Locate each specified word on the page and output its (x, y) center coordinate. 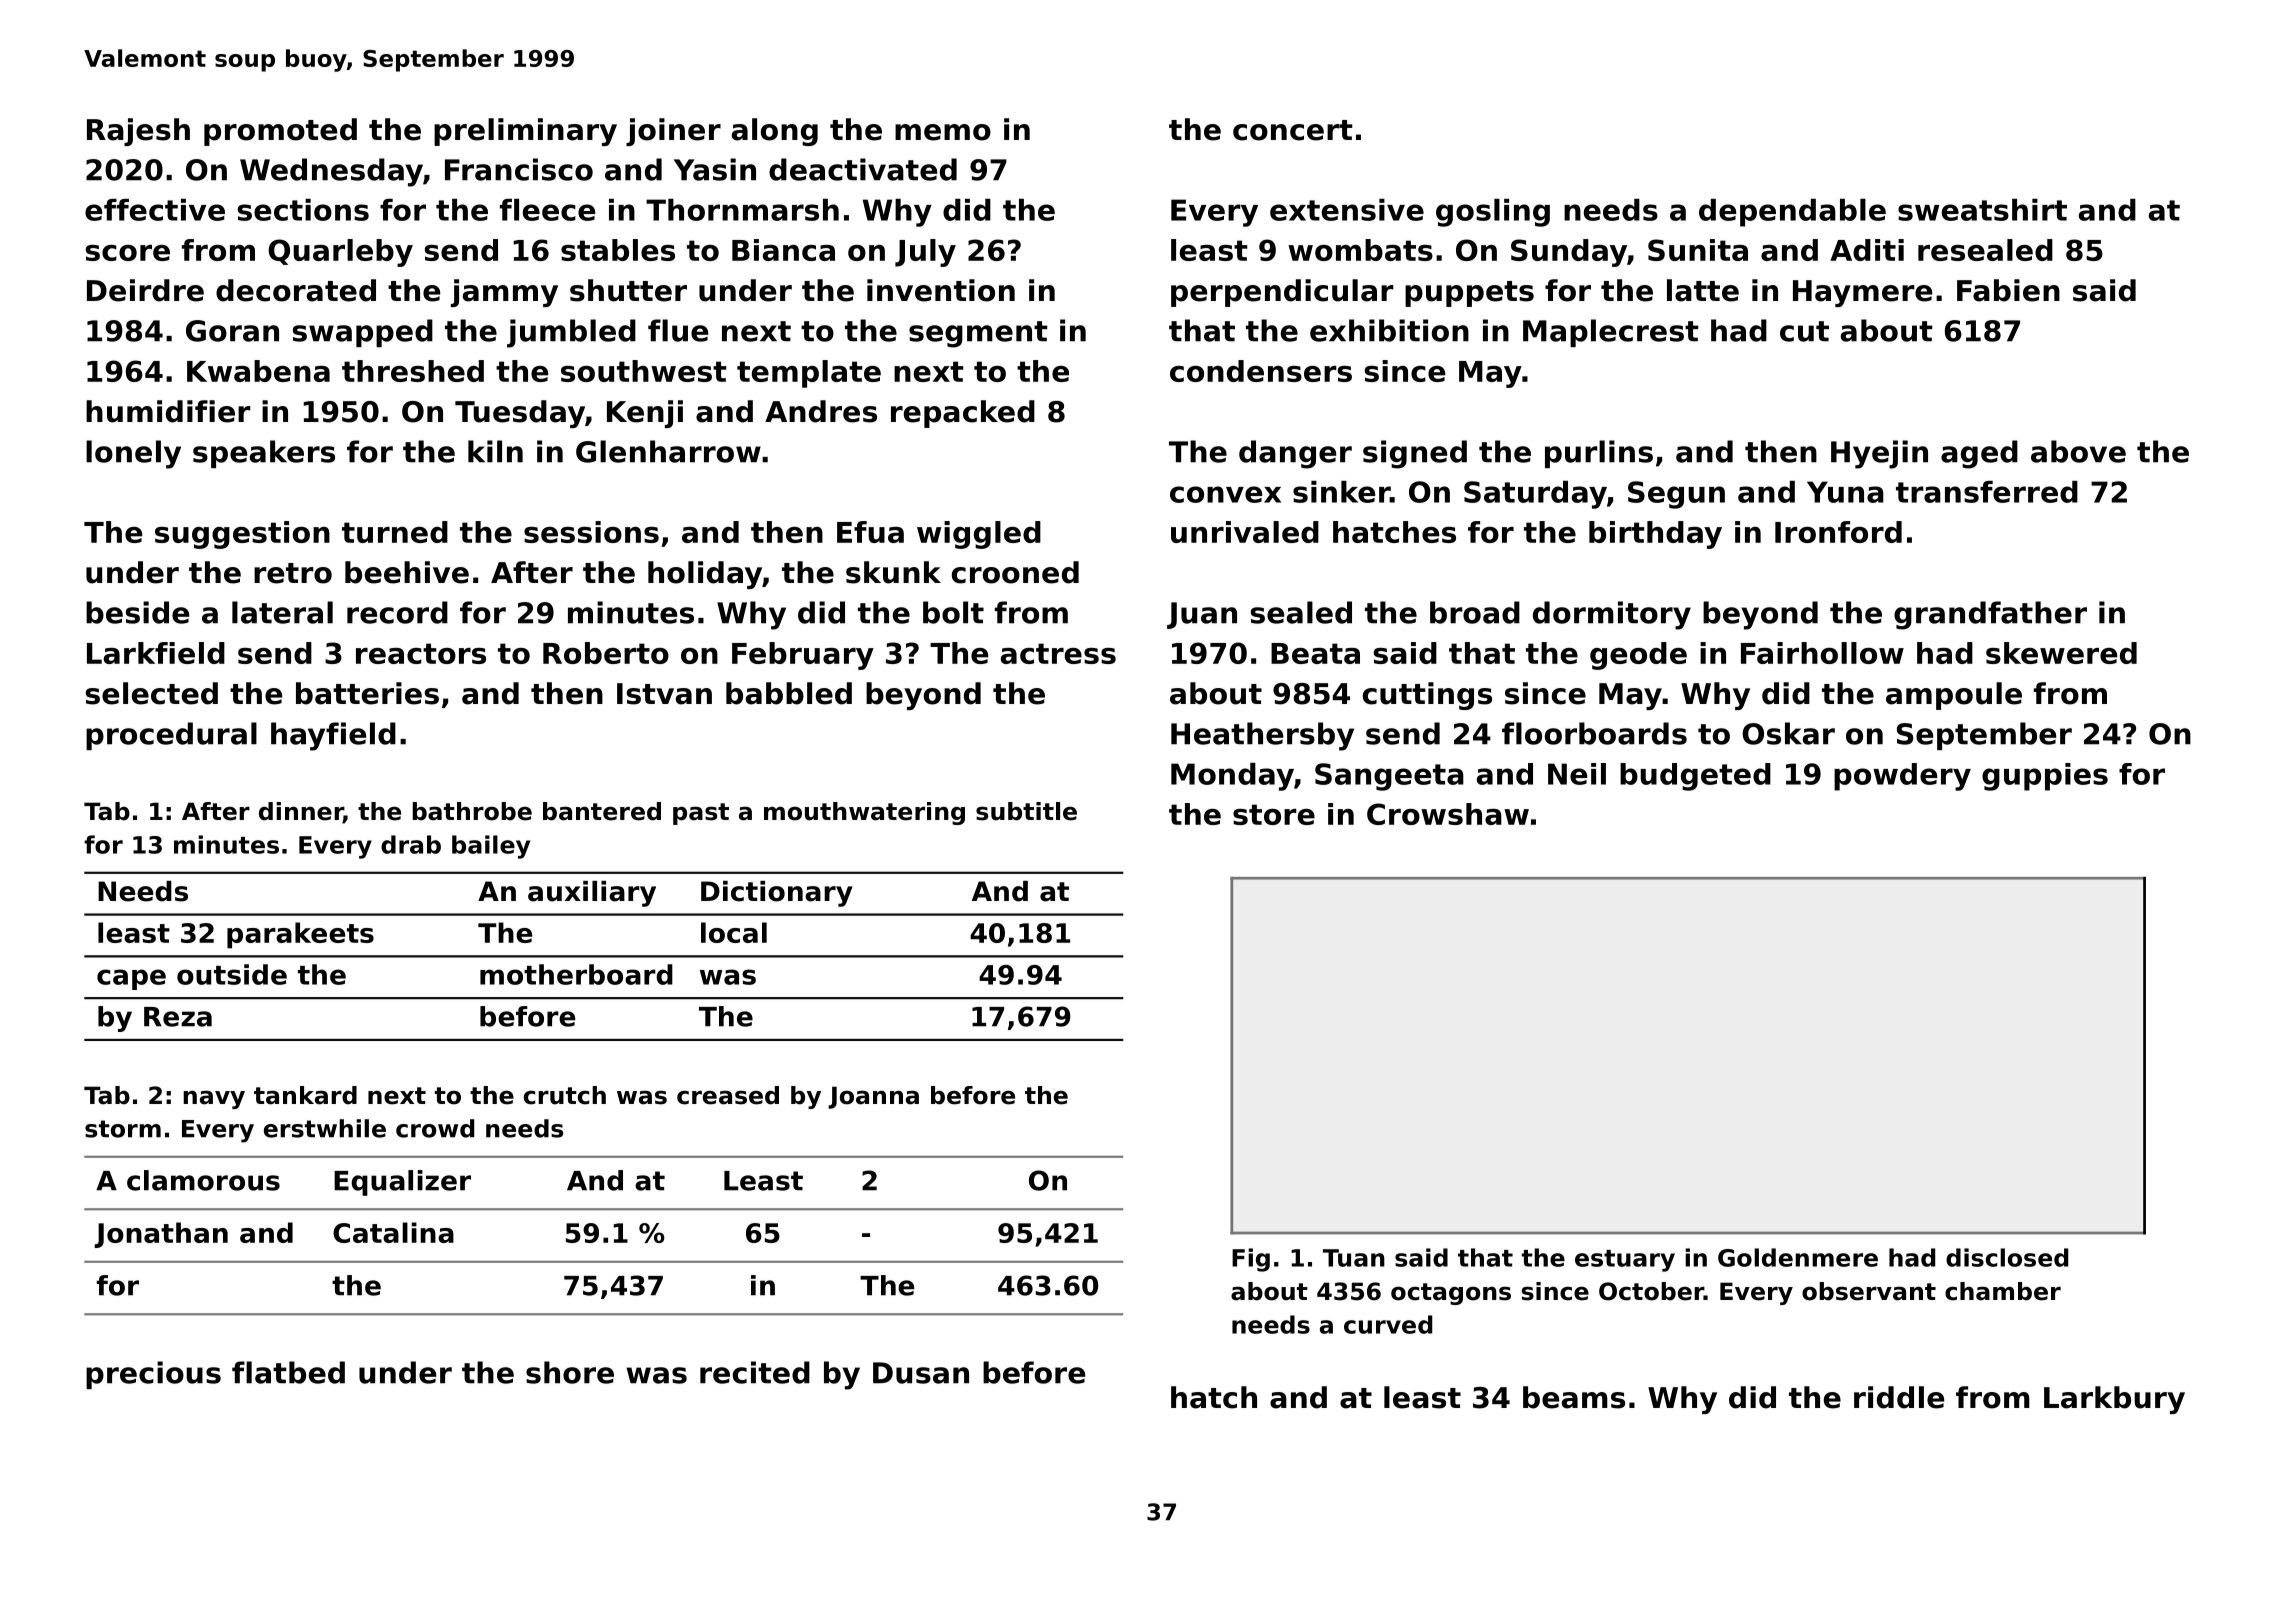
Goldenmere (1798, 1257)
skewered (2061, 653)
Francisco (519, 169)
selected (152, 693)
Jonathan (161, 1235)
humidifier (168, 411)
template (809, 374)
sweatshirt (1982, 210)
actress (1058, 653)
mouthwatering (864, 813)
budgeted (1695, 777)
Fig (1251, 1260)
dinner (301, 812)
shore (570, 1372)
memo (943, 132)
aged (1979, 454)
